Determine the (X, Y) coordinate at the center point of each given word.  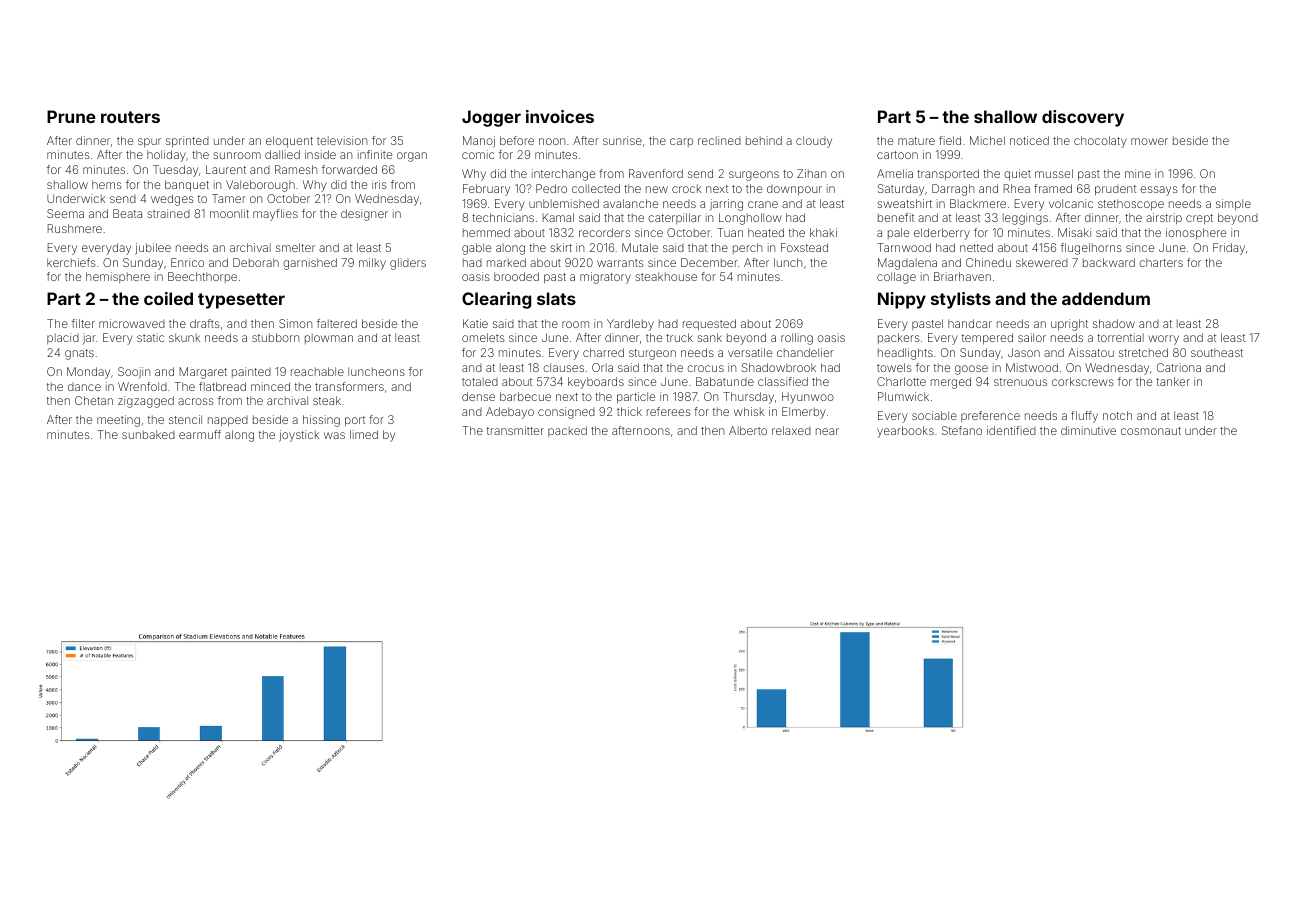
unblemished (564, 203)
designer (364, 215)
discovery (1083, 118)
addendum (1106, 298)
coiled (168, 298)
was (334, 435)
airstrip (1164, 218)
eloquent (289, 141)
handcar (970, 323)
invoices (560, 116)
